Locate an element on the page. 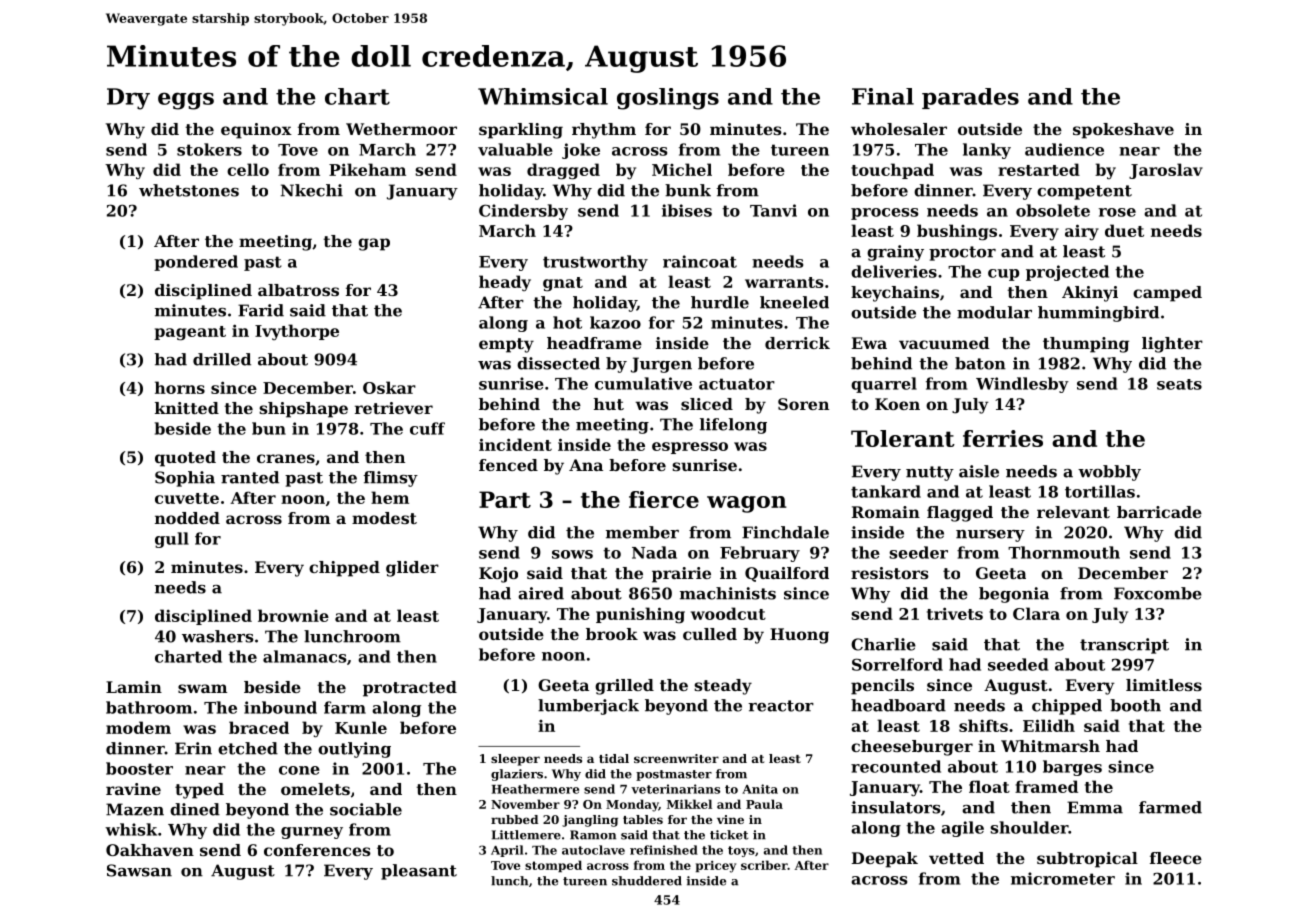  hut is located at coordinates (609, 404).
